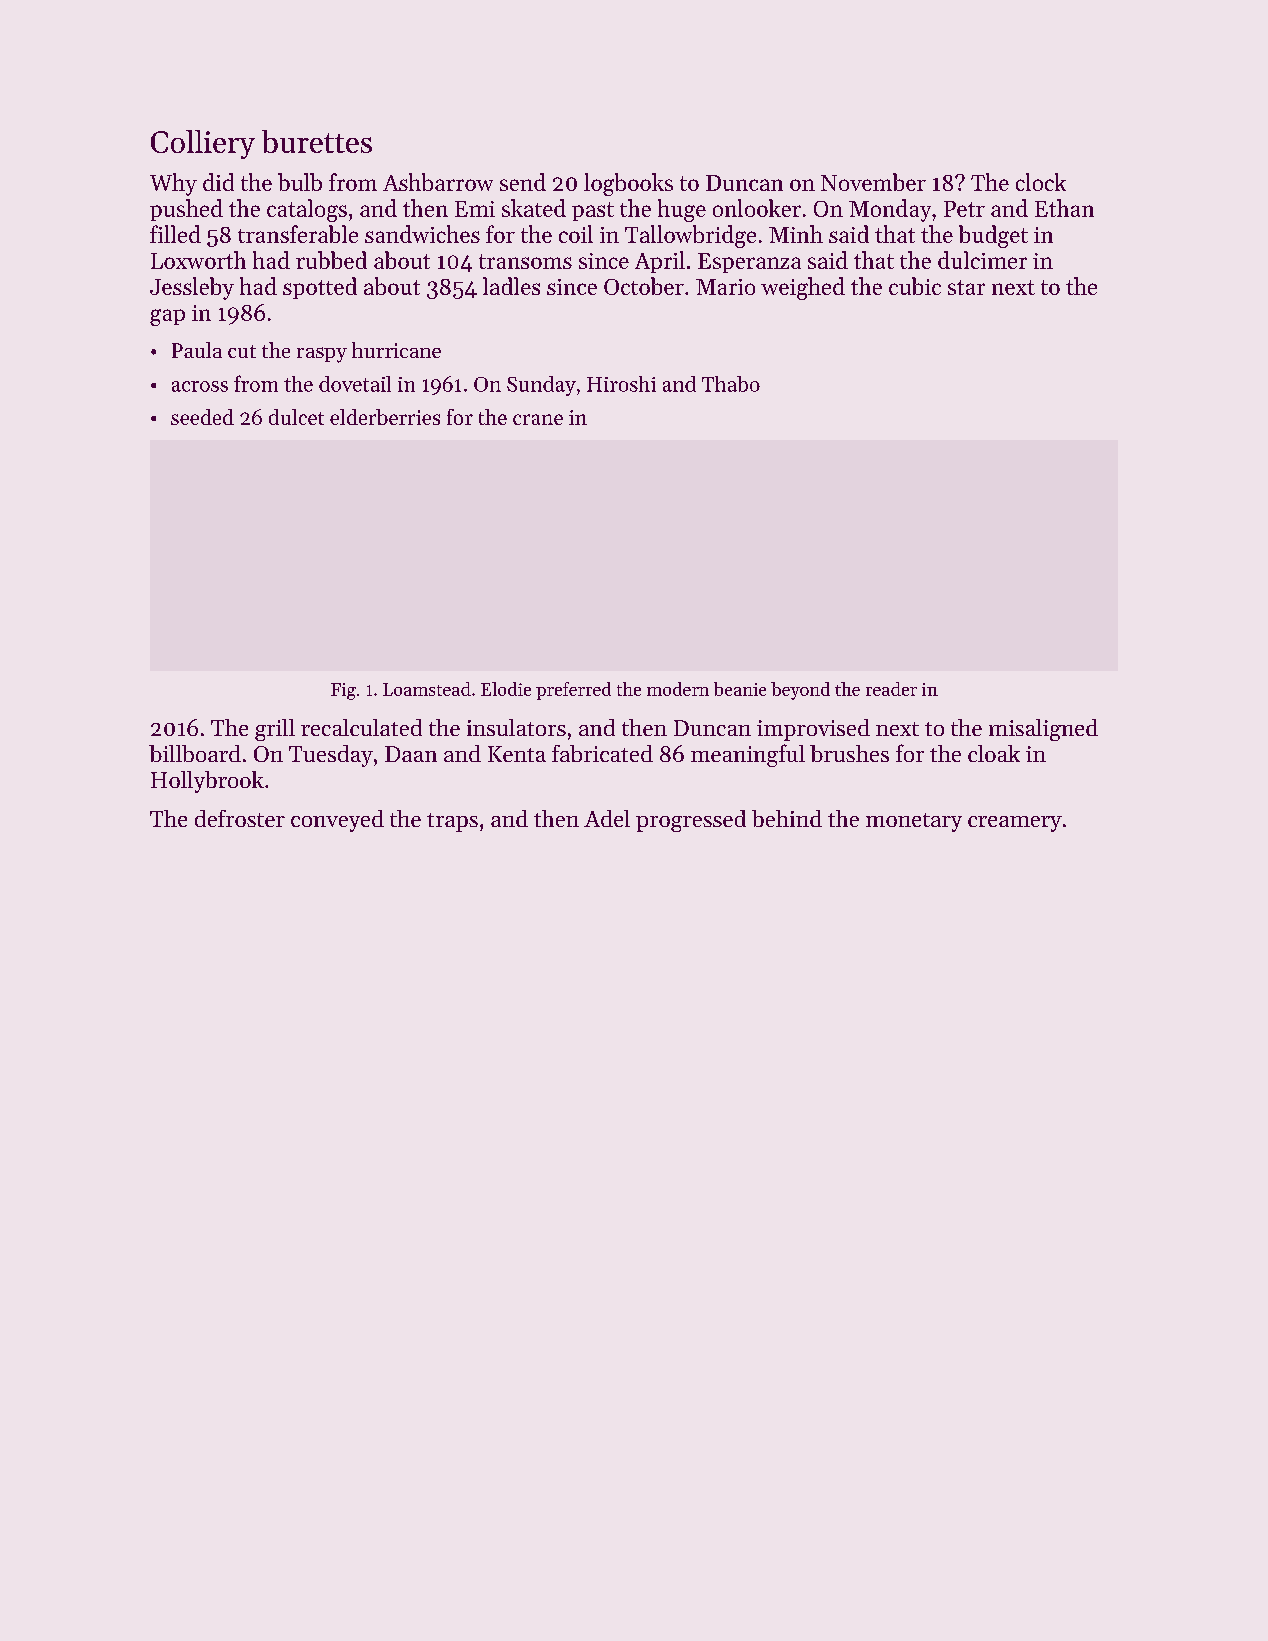  What do you see at coordinates (915, 286) in the document?
I see `cubic` at bounding box center [915, 286].
